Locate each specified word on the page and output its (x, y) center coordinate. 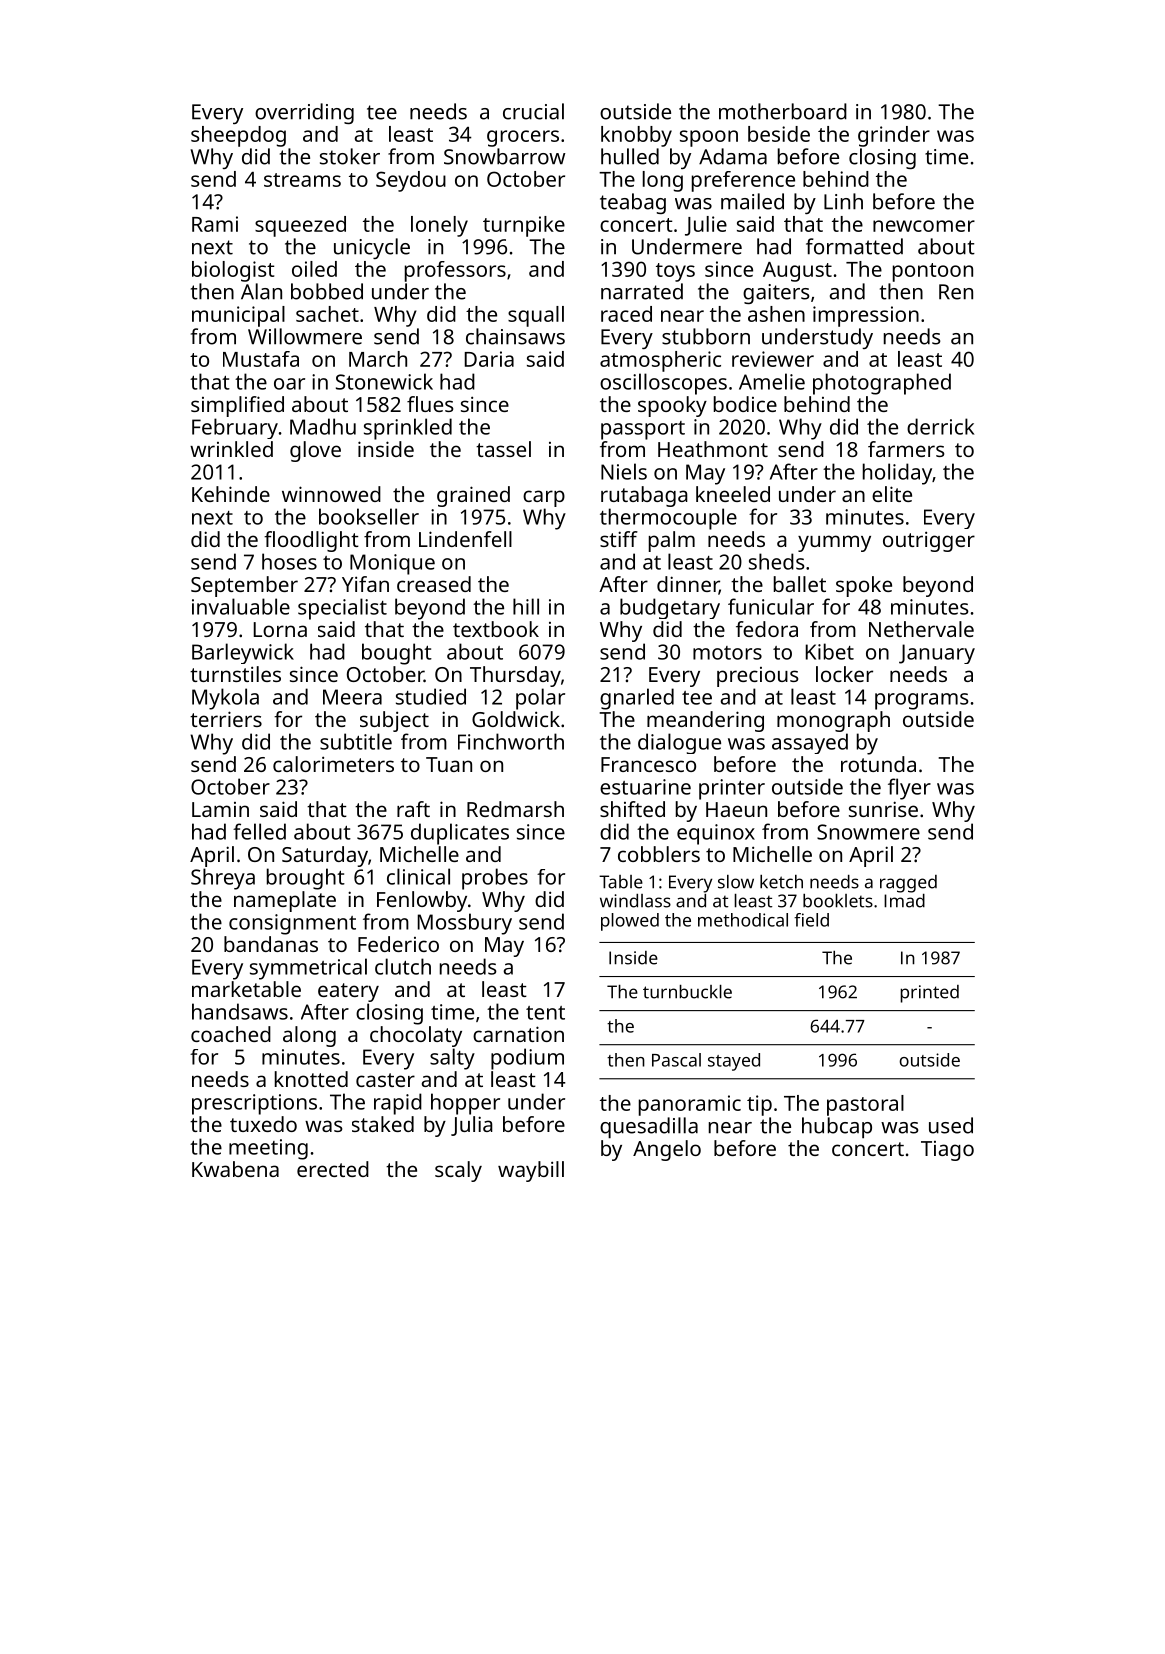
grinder (894, 136)
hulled (630, 156)
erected (333, 1169)
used (951, 1125)
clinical (418, 876)
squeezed (300, 226)
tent (545, 1013)
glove (315, 451)
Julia (472, 1126)
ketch (781, 882)
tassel (503, 449)
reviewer (773, 359)
